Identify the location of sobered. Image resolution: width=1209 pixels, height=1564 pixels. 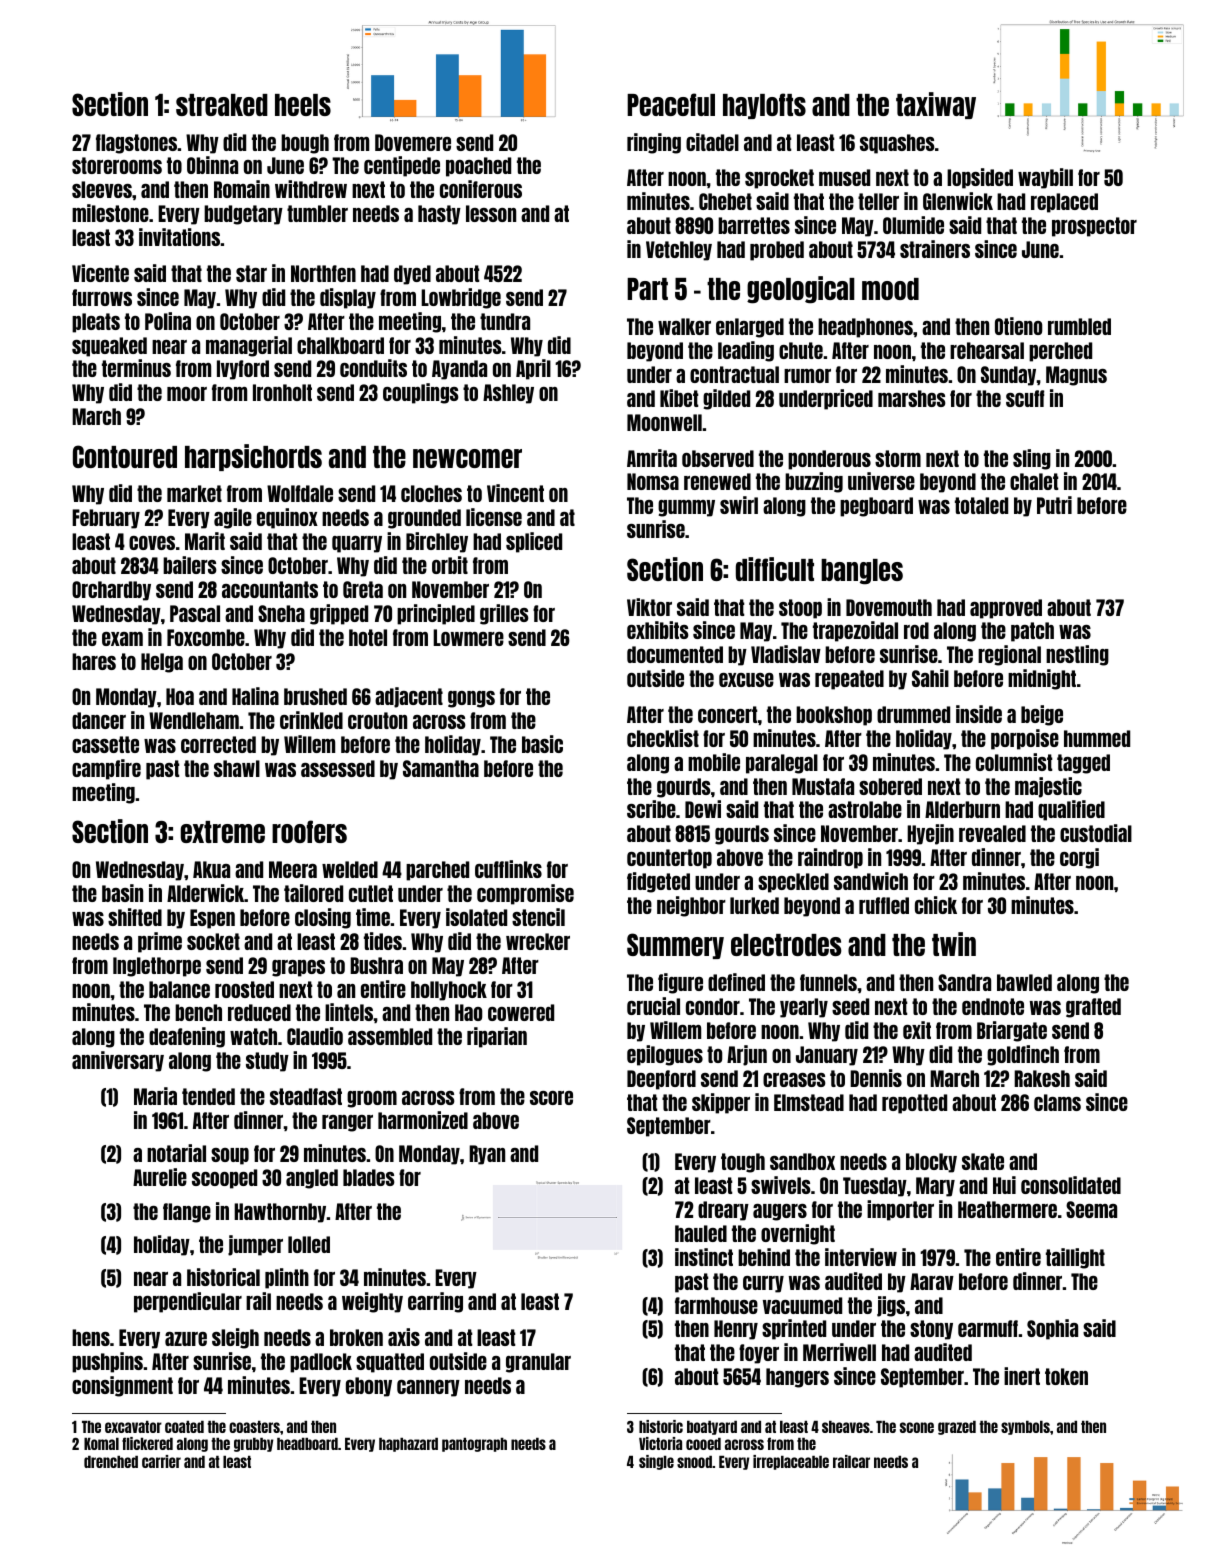
(890, 786).
